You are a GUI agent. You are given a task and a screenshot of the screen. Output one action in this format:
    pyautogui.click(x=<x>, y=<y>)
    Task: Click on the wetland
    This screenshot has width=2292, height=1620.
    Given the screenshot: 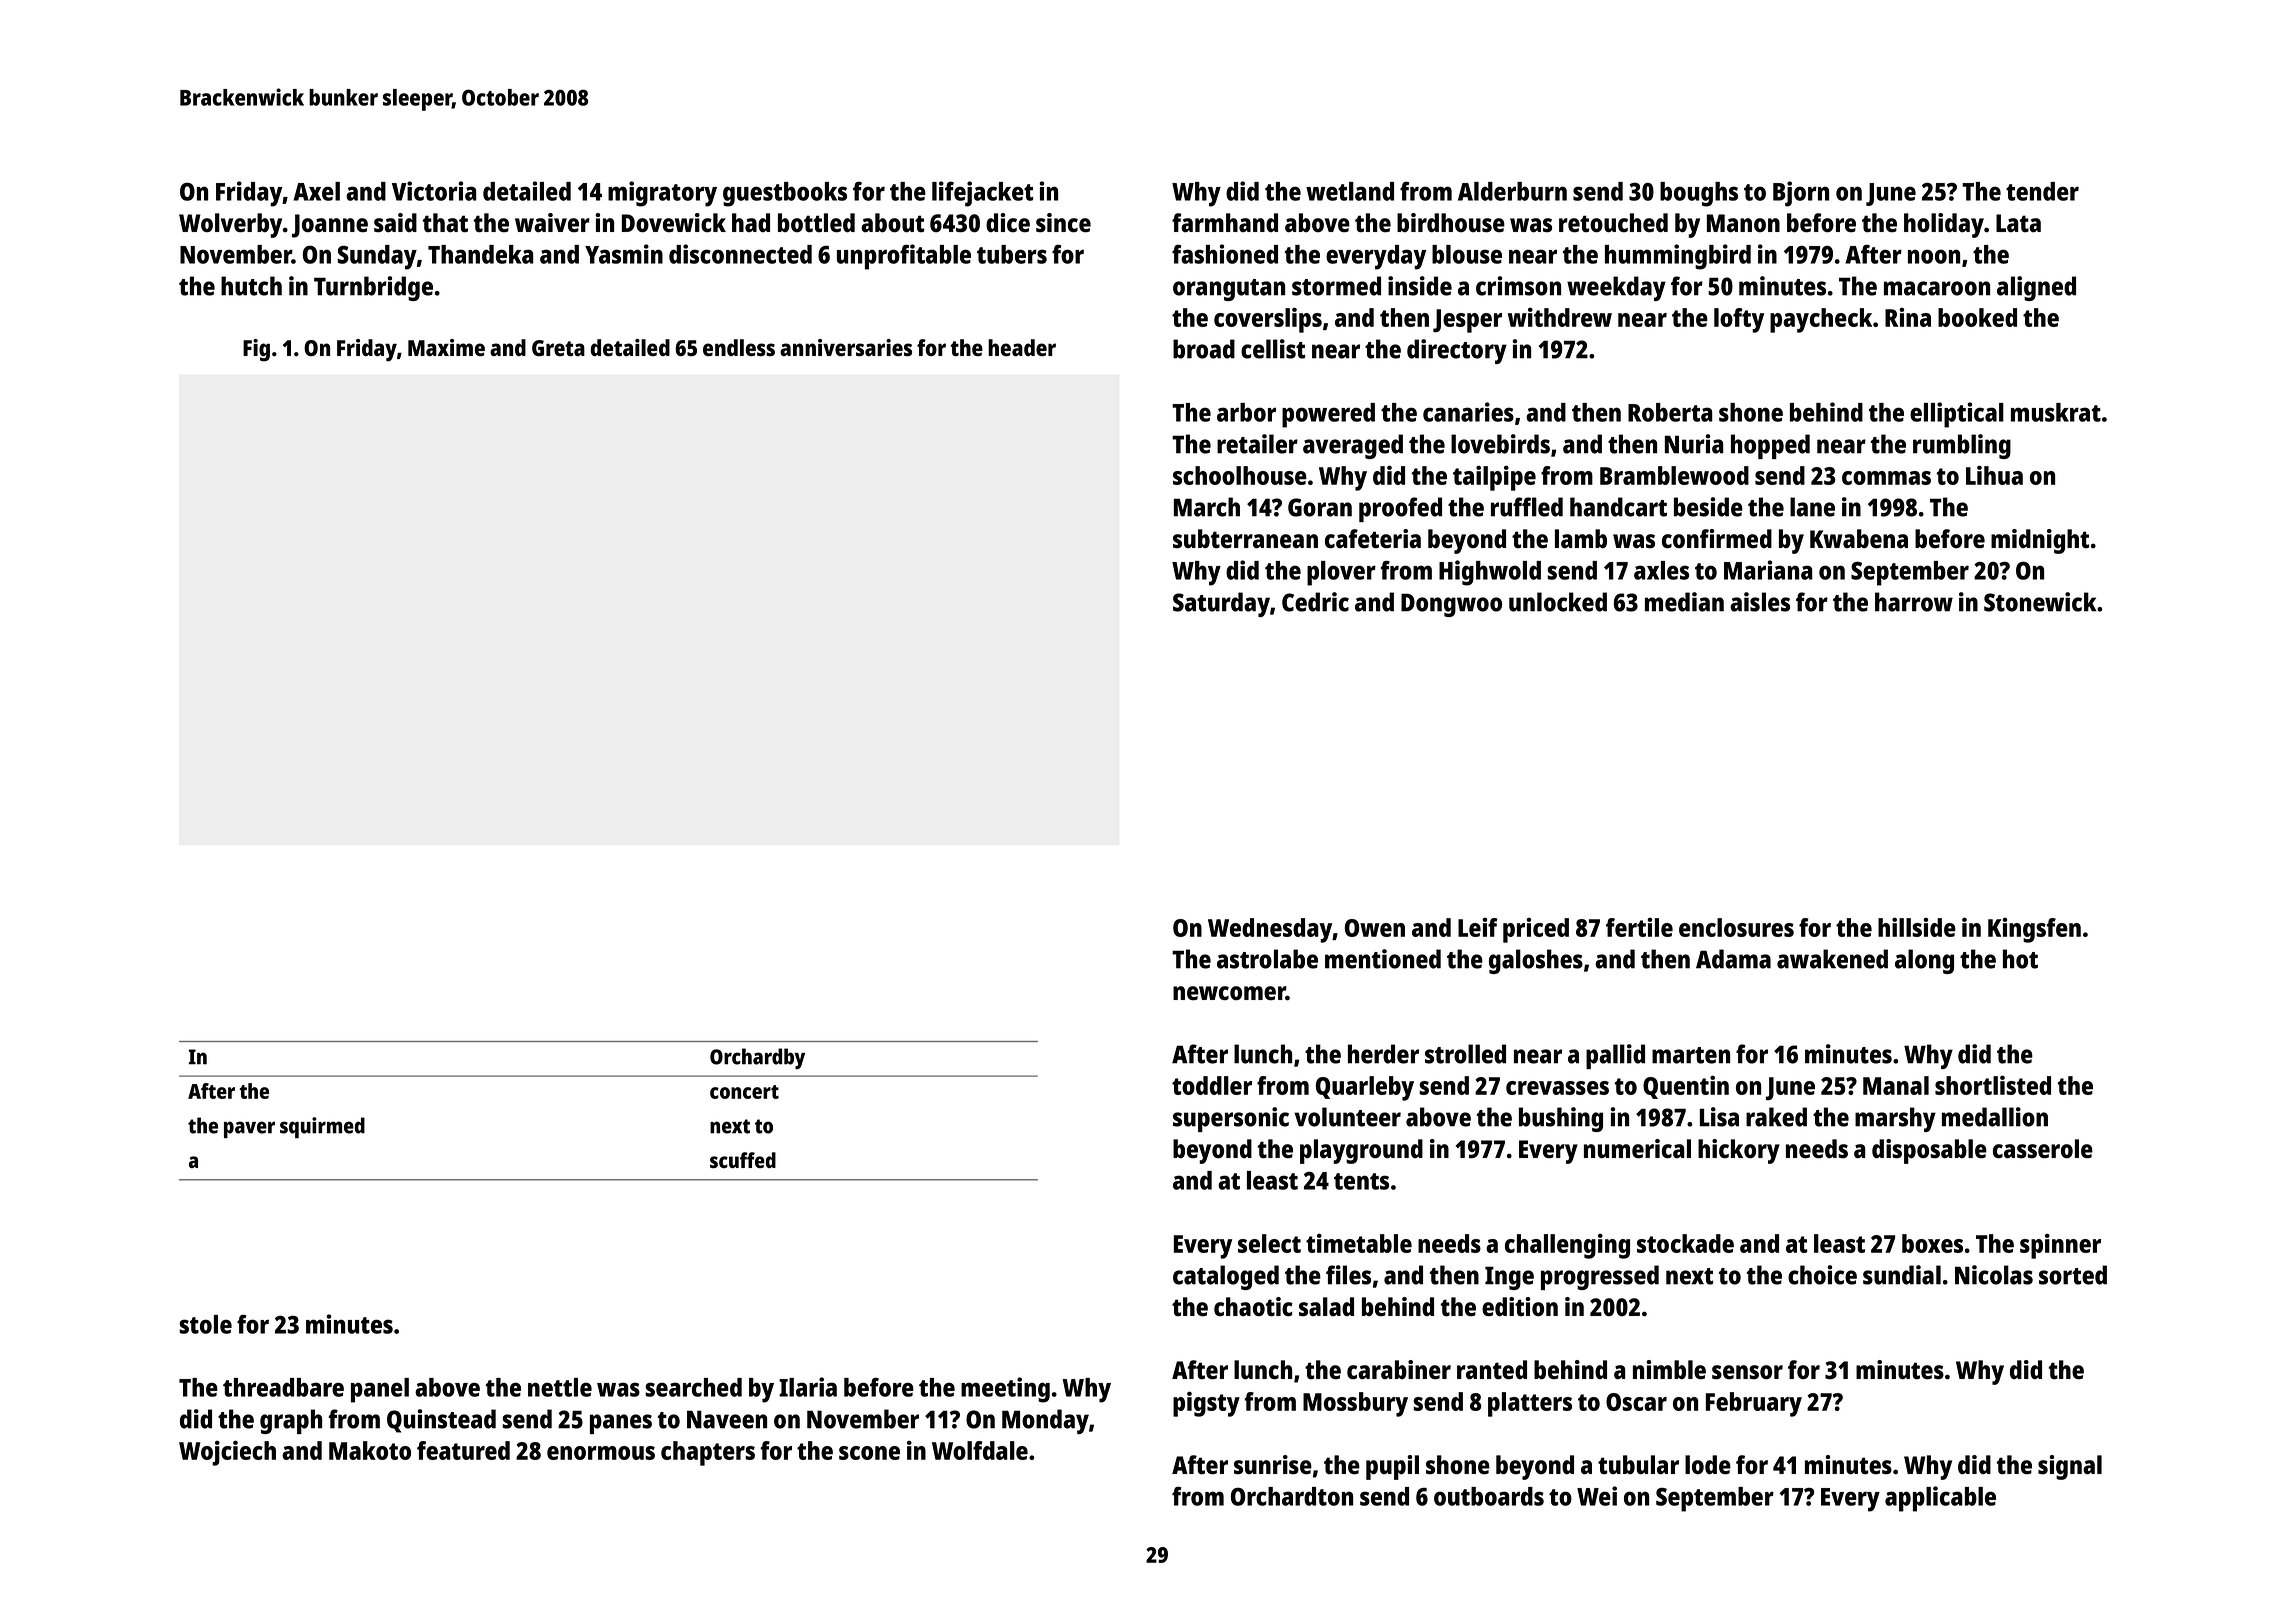 What is the action you would take?
    pyautogui.click(x=1350, y=191)
